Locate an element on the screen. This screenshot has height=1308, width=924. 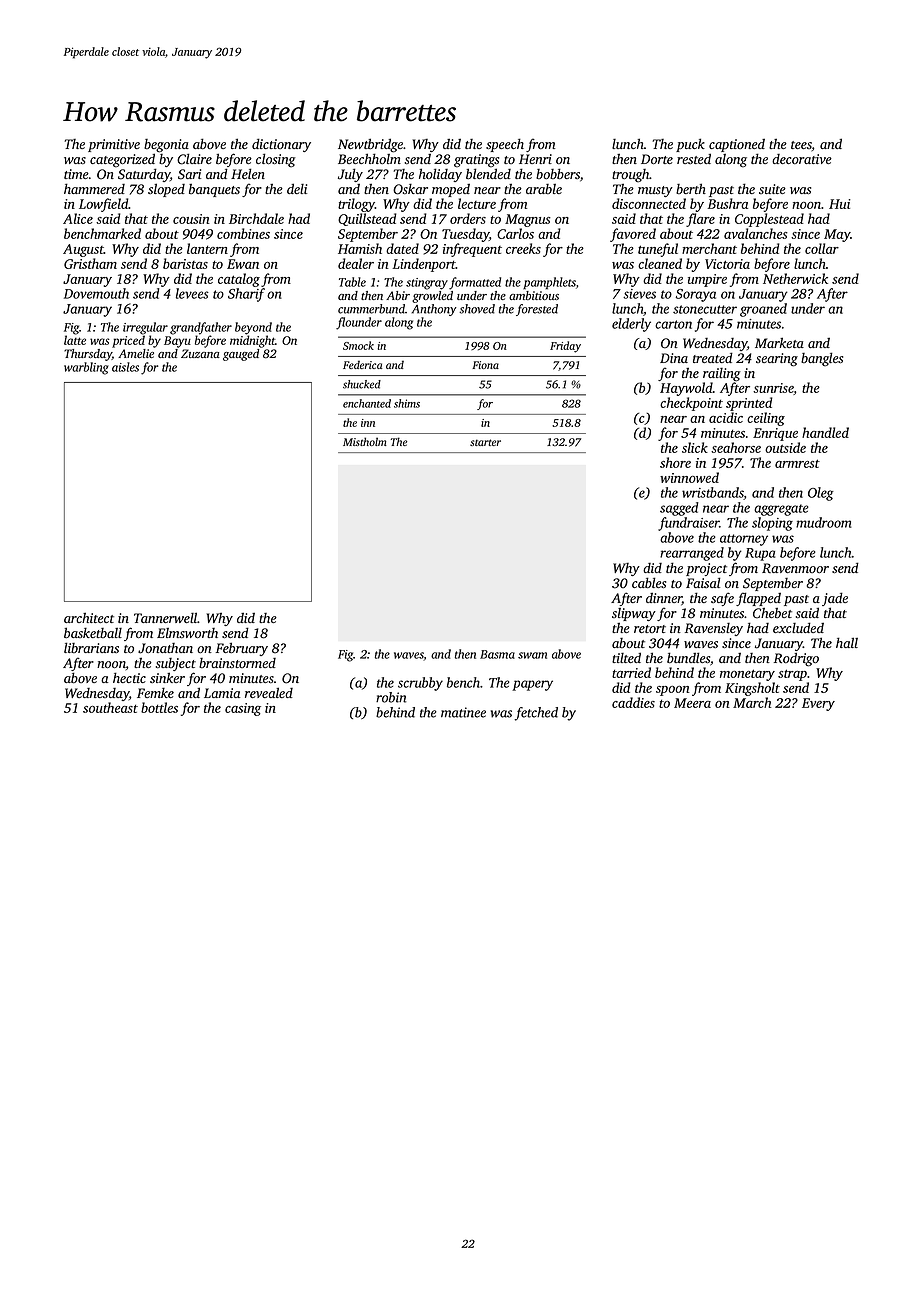
puck is located at coordinates (690, 145).
